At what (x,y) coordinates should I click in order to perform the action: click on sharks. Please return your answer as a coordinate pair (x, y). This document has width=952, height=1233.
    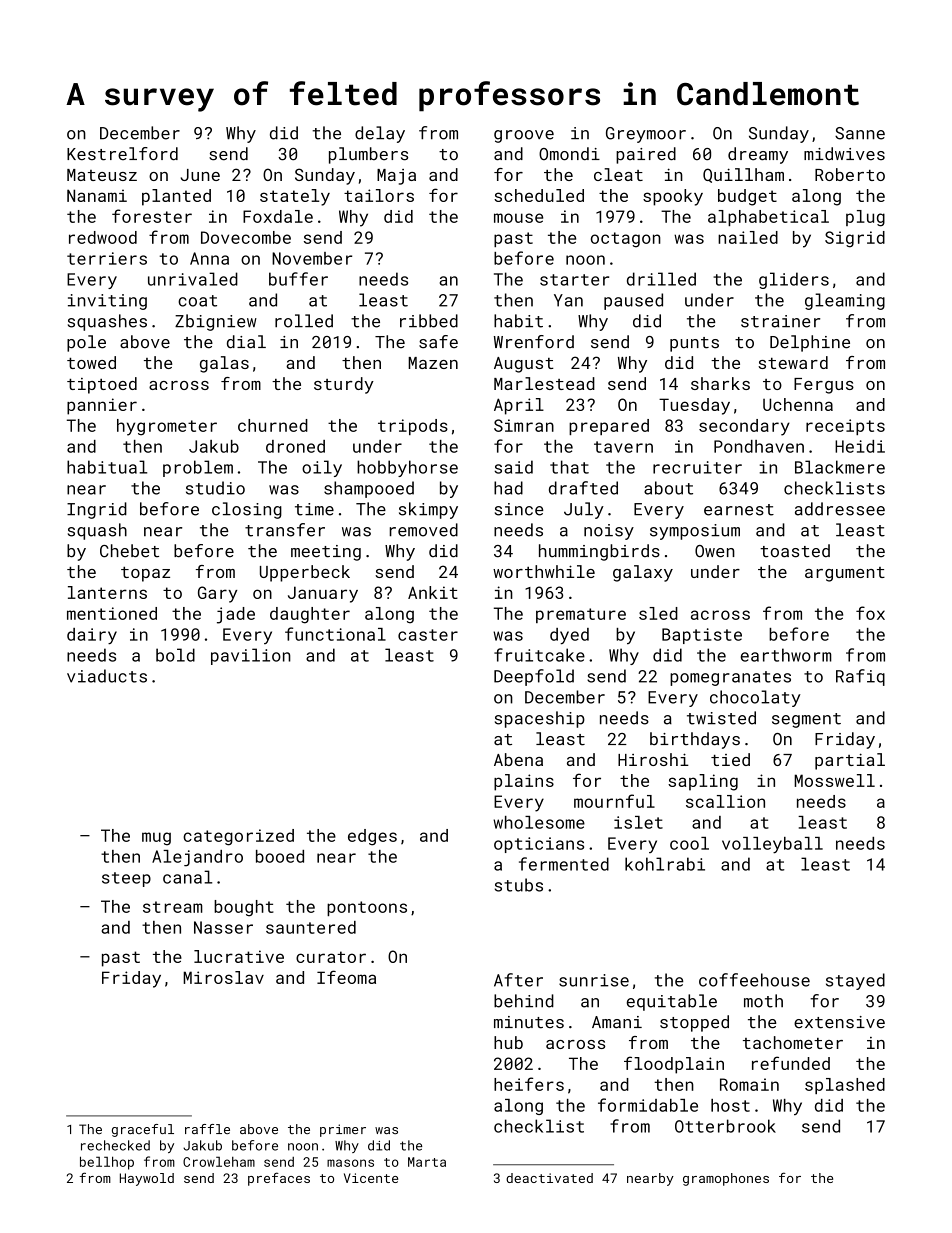
    Looking at the image, I should click on (720, 383).
